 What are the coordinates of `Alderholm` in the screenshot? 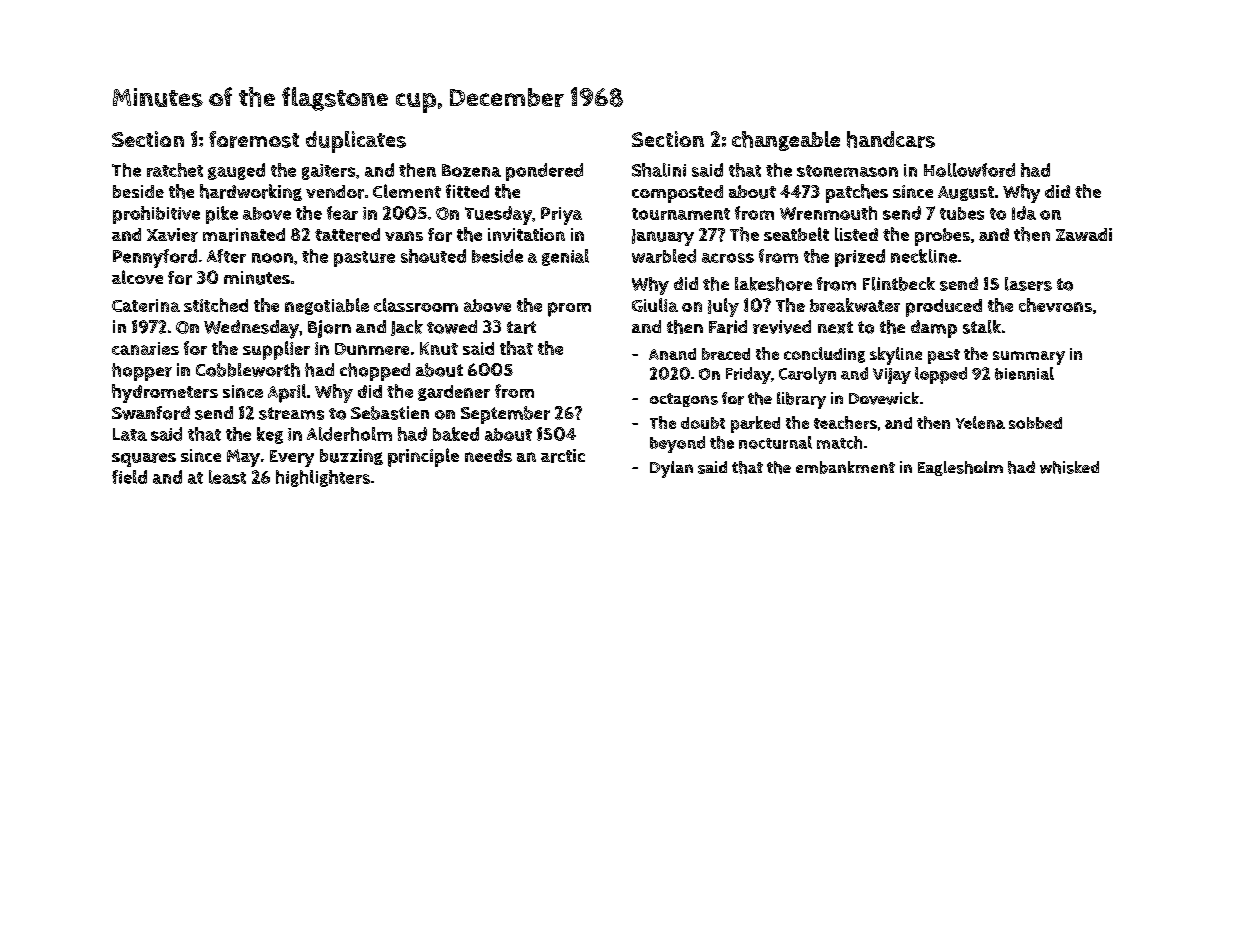 It's located at (349, 434).
